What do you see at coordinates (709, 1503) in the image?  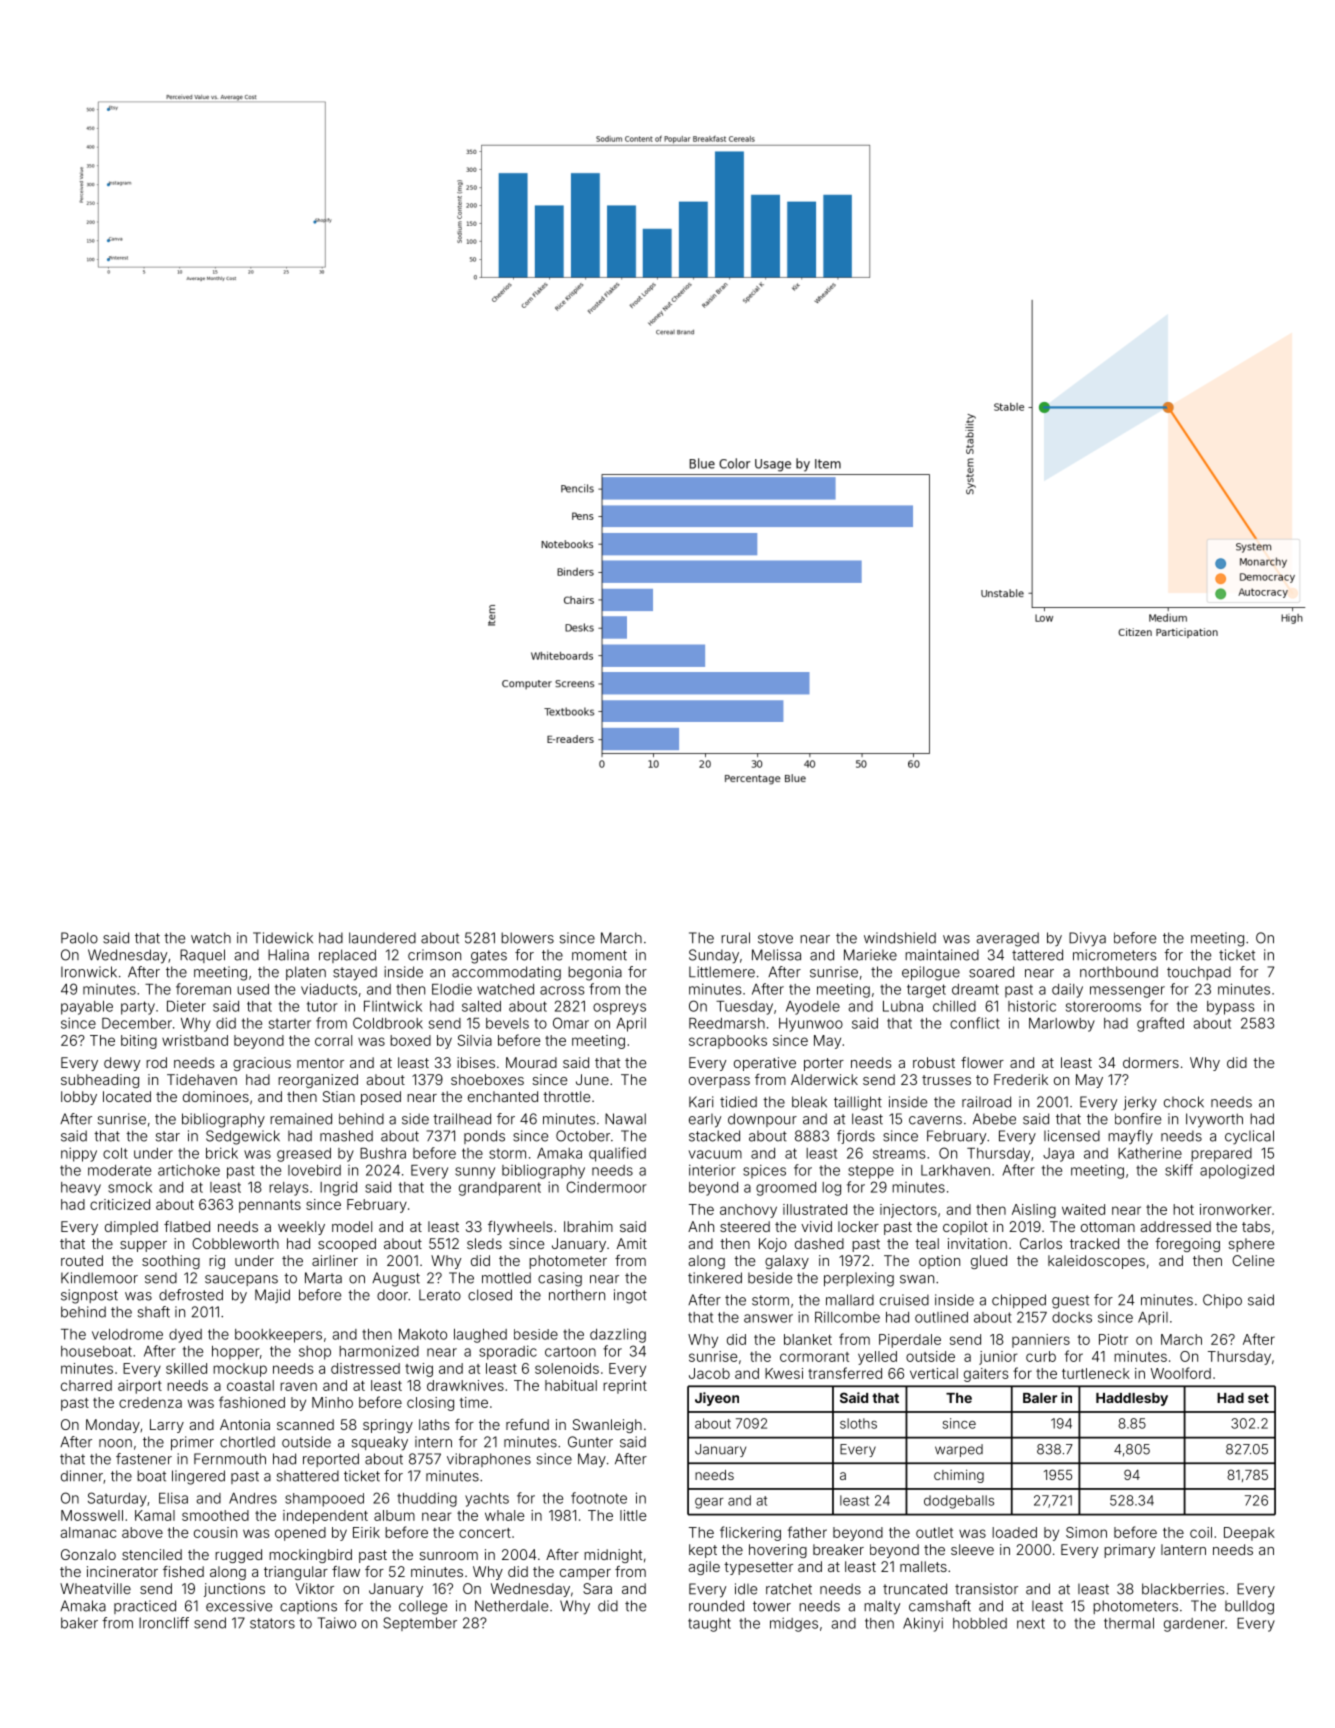 I see `gear` at bounding box center [709, 1503].
